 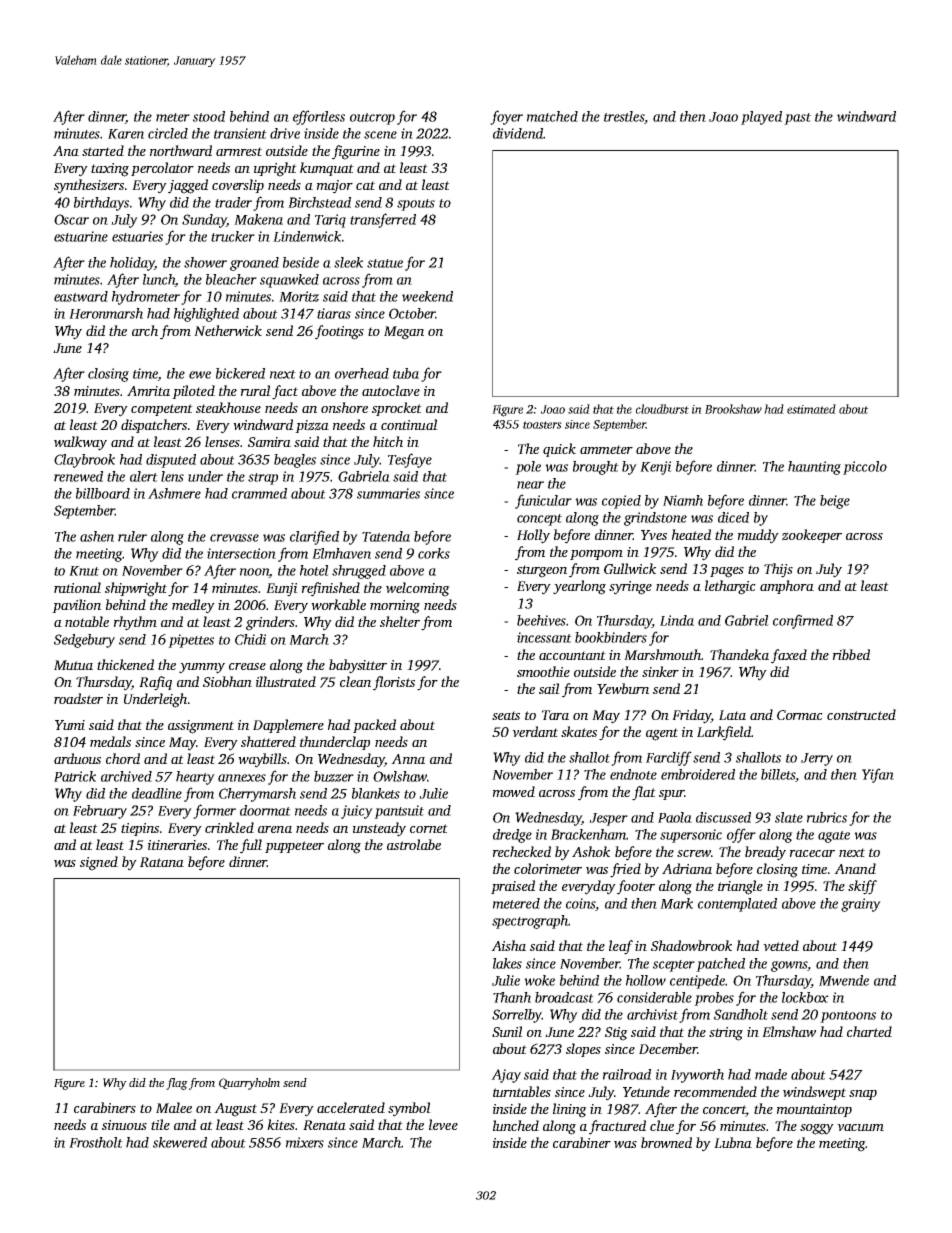 I want to click on sinuous, so click(x=124, y=1125).
